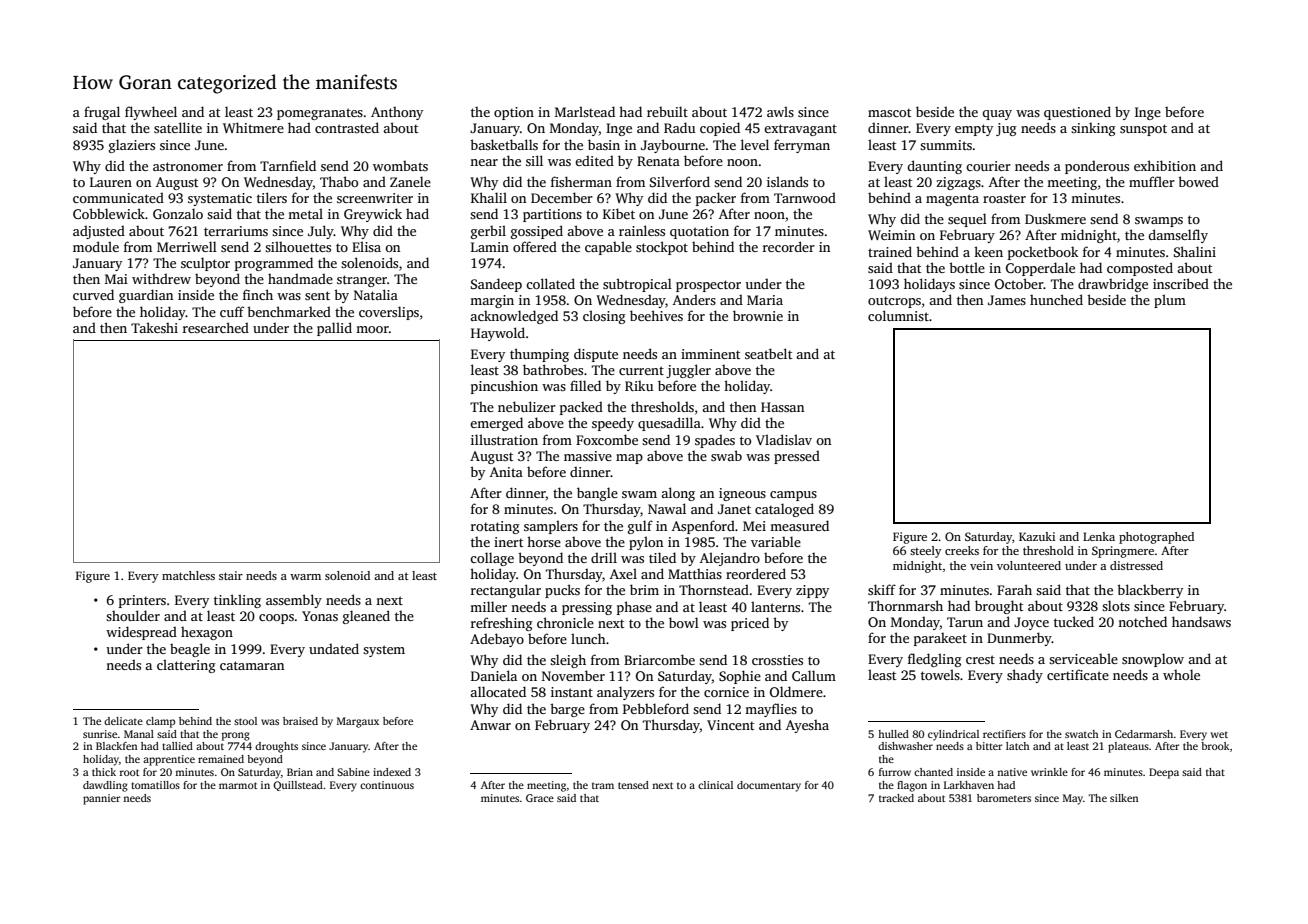 Image resolution: width=1308 pixels, height=924 pixels. Describe the element at coordinates (320, 114) in the screenshot. I see `pomegranates` at that location.
